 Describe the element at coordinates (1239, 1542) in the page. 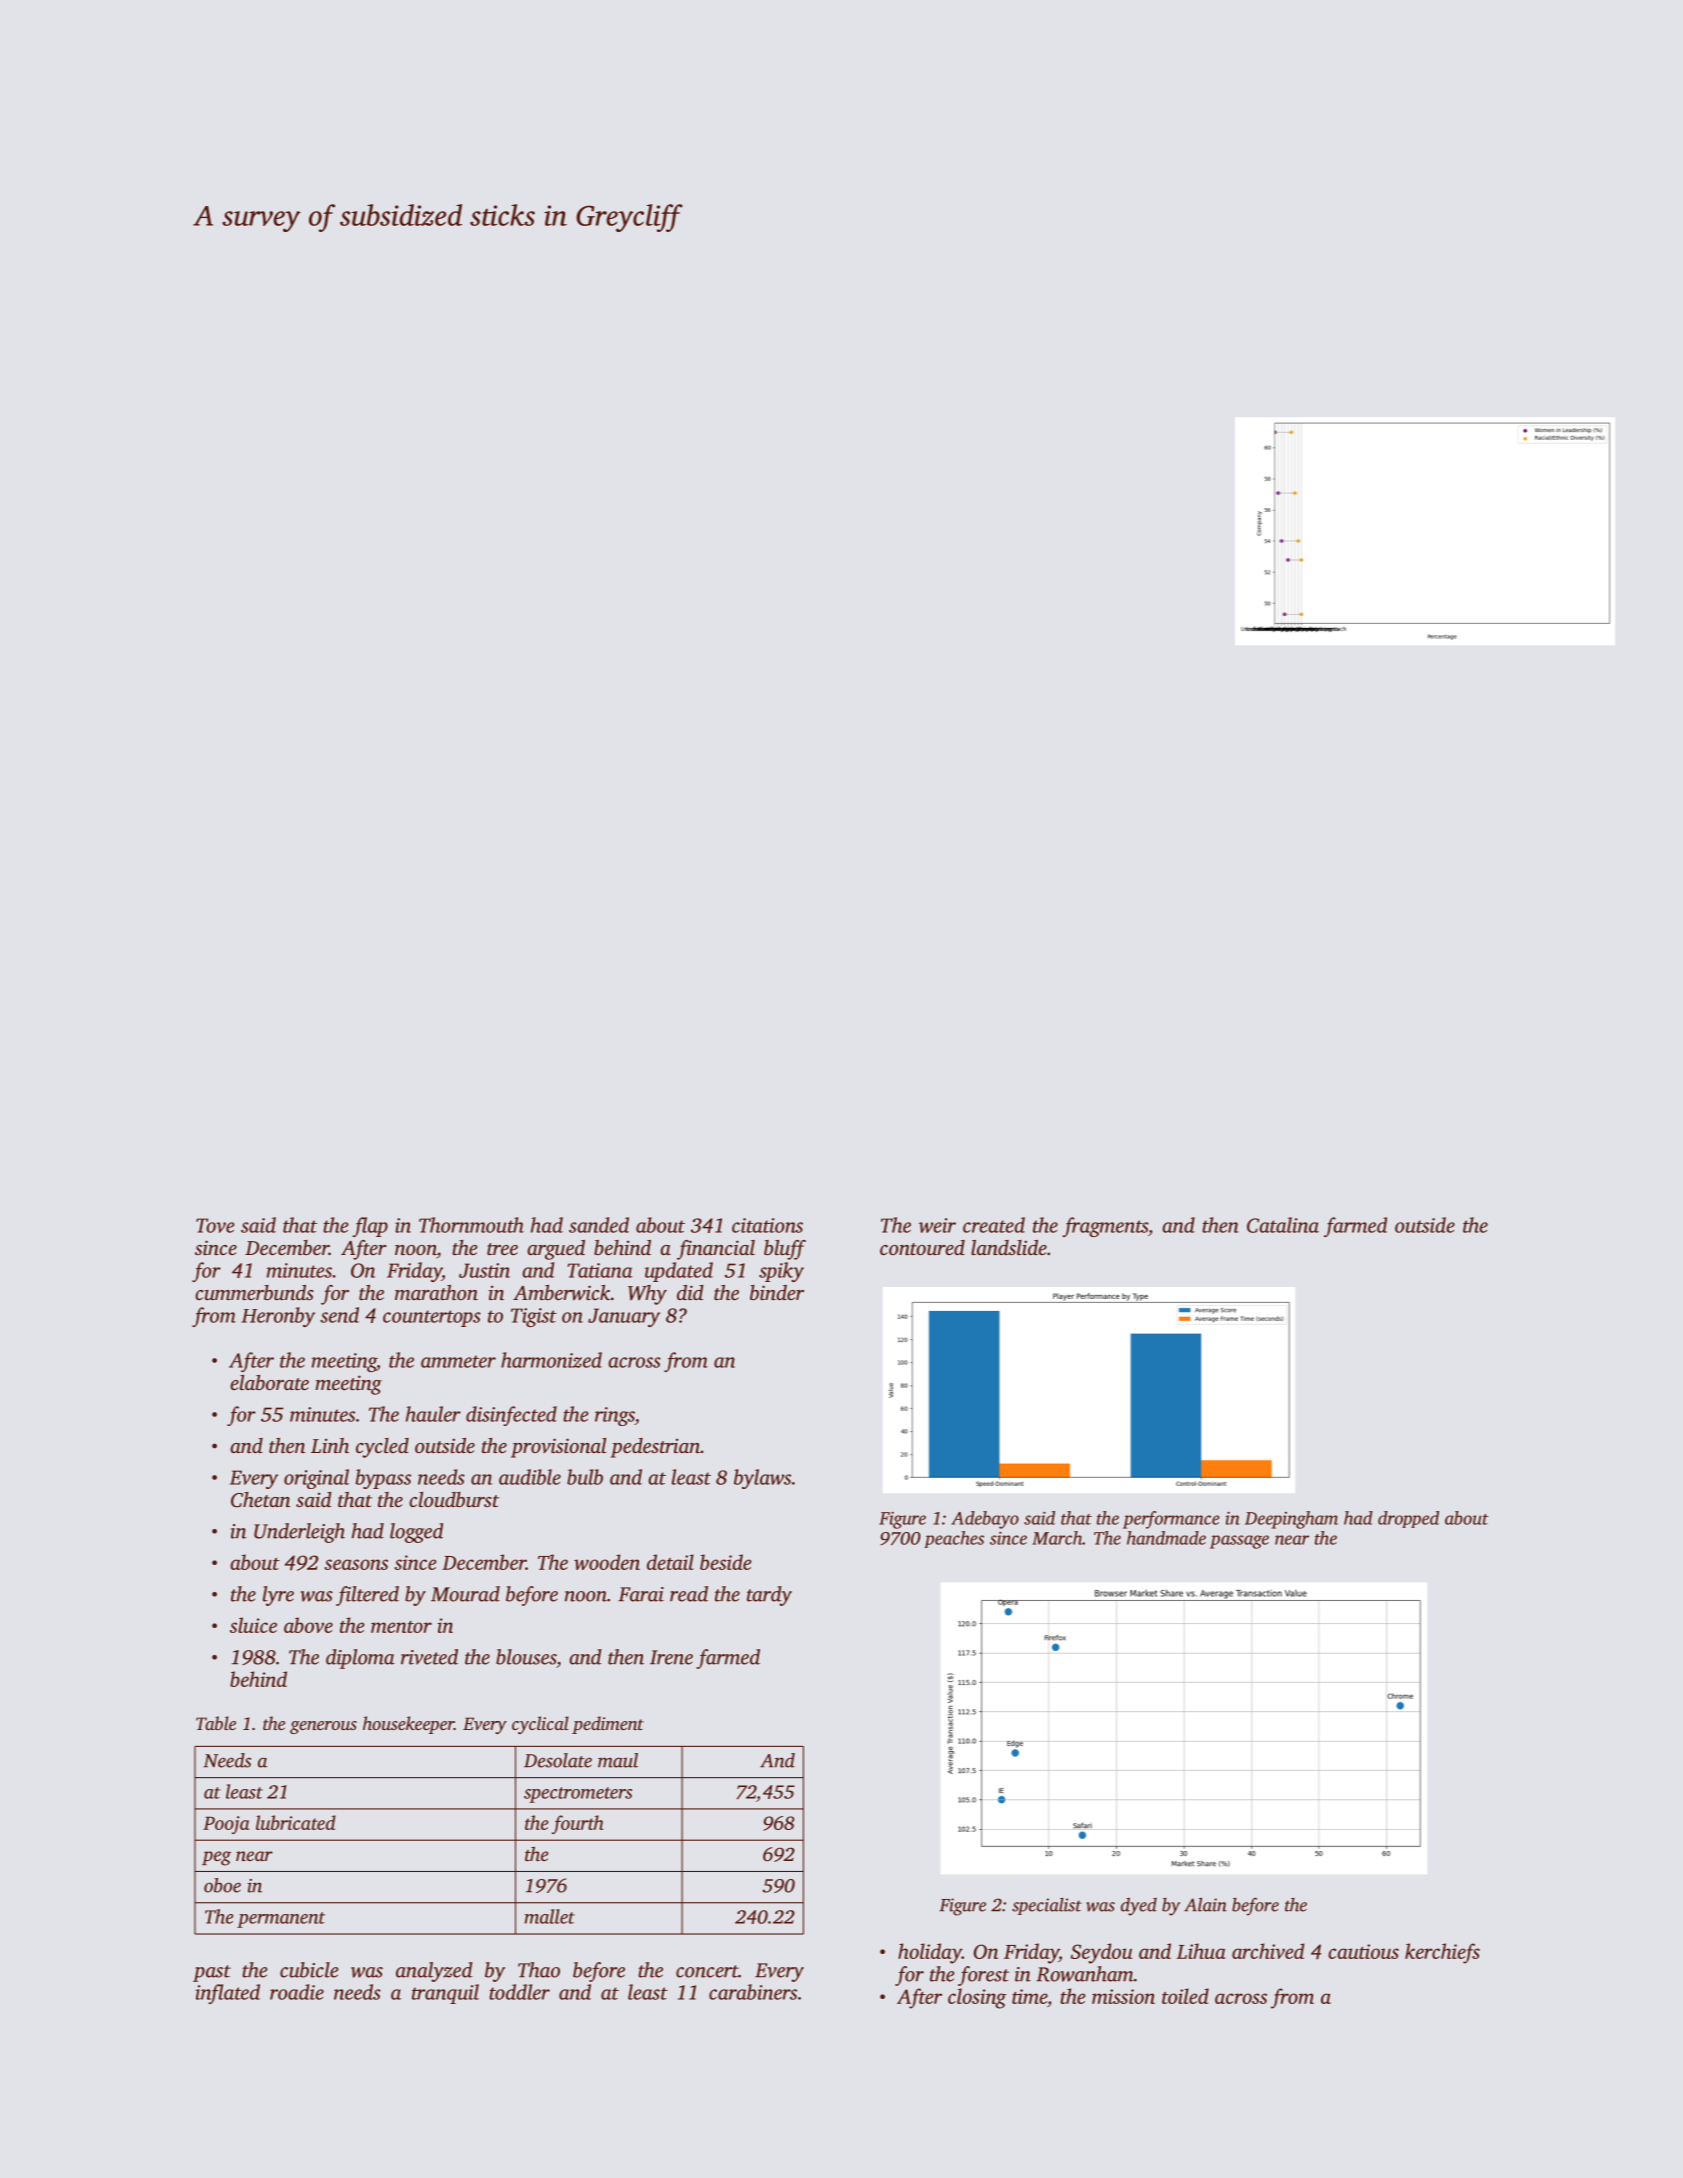

I see `passage` at that location.
